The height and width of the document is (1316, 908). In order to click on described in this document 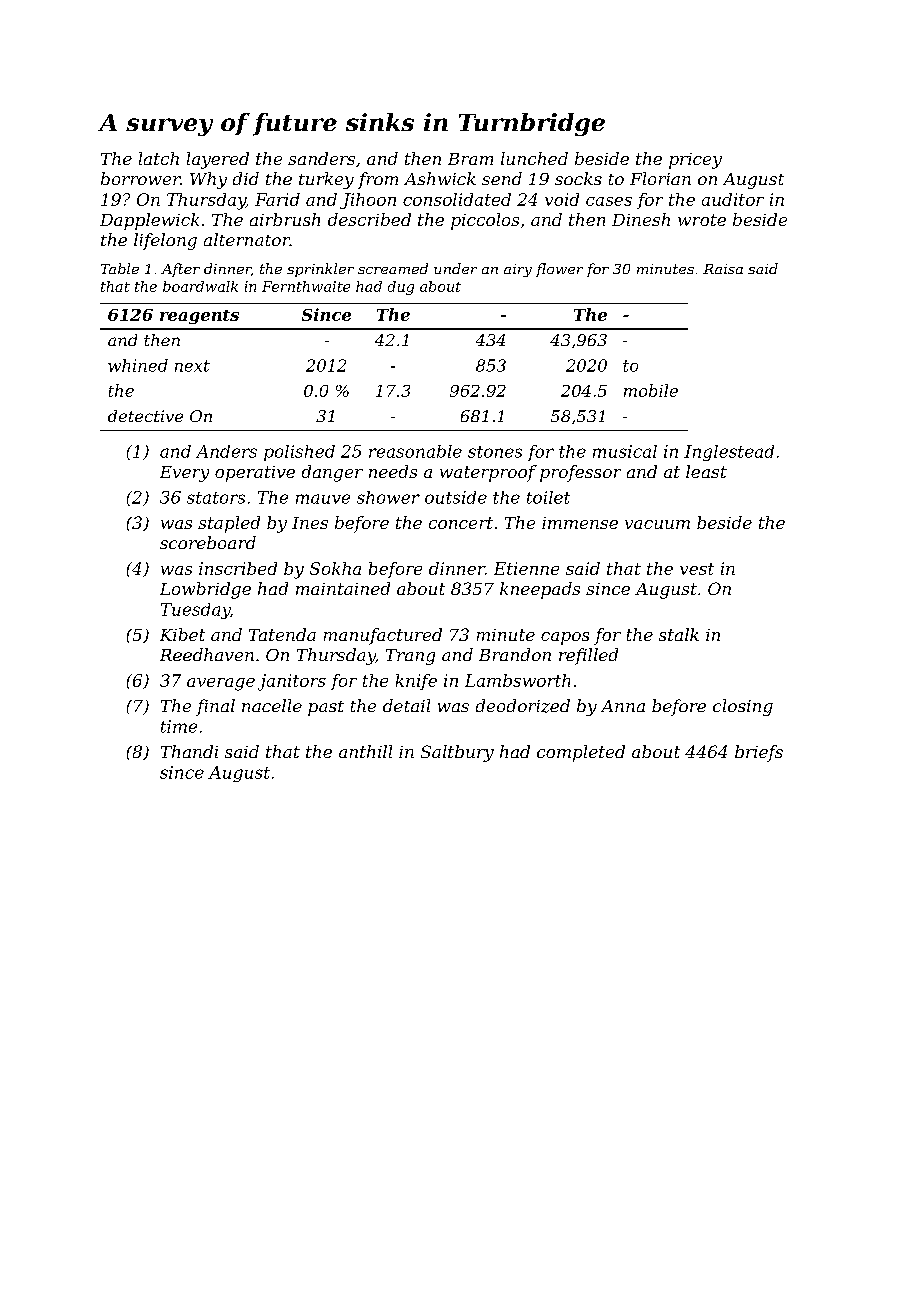, I will do `click(369, 219)`.
